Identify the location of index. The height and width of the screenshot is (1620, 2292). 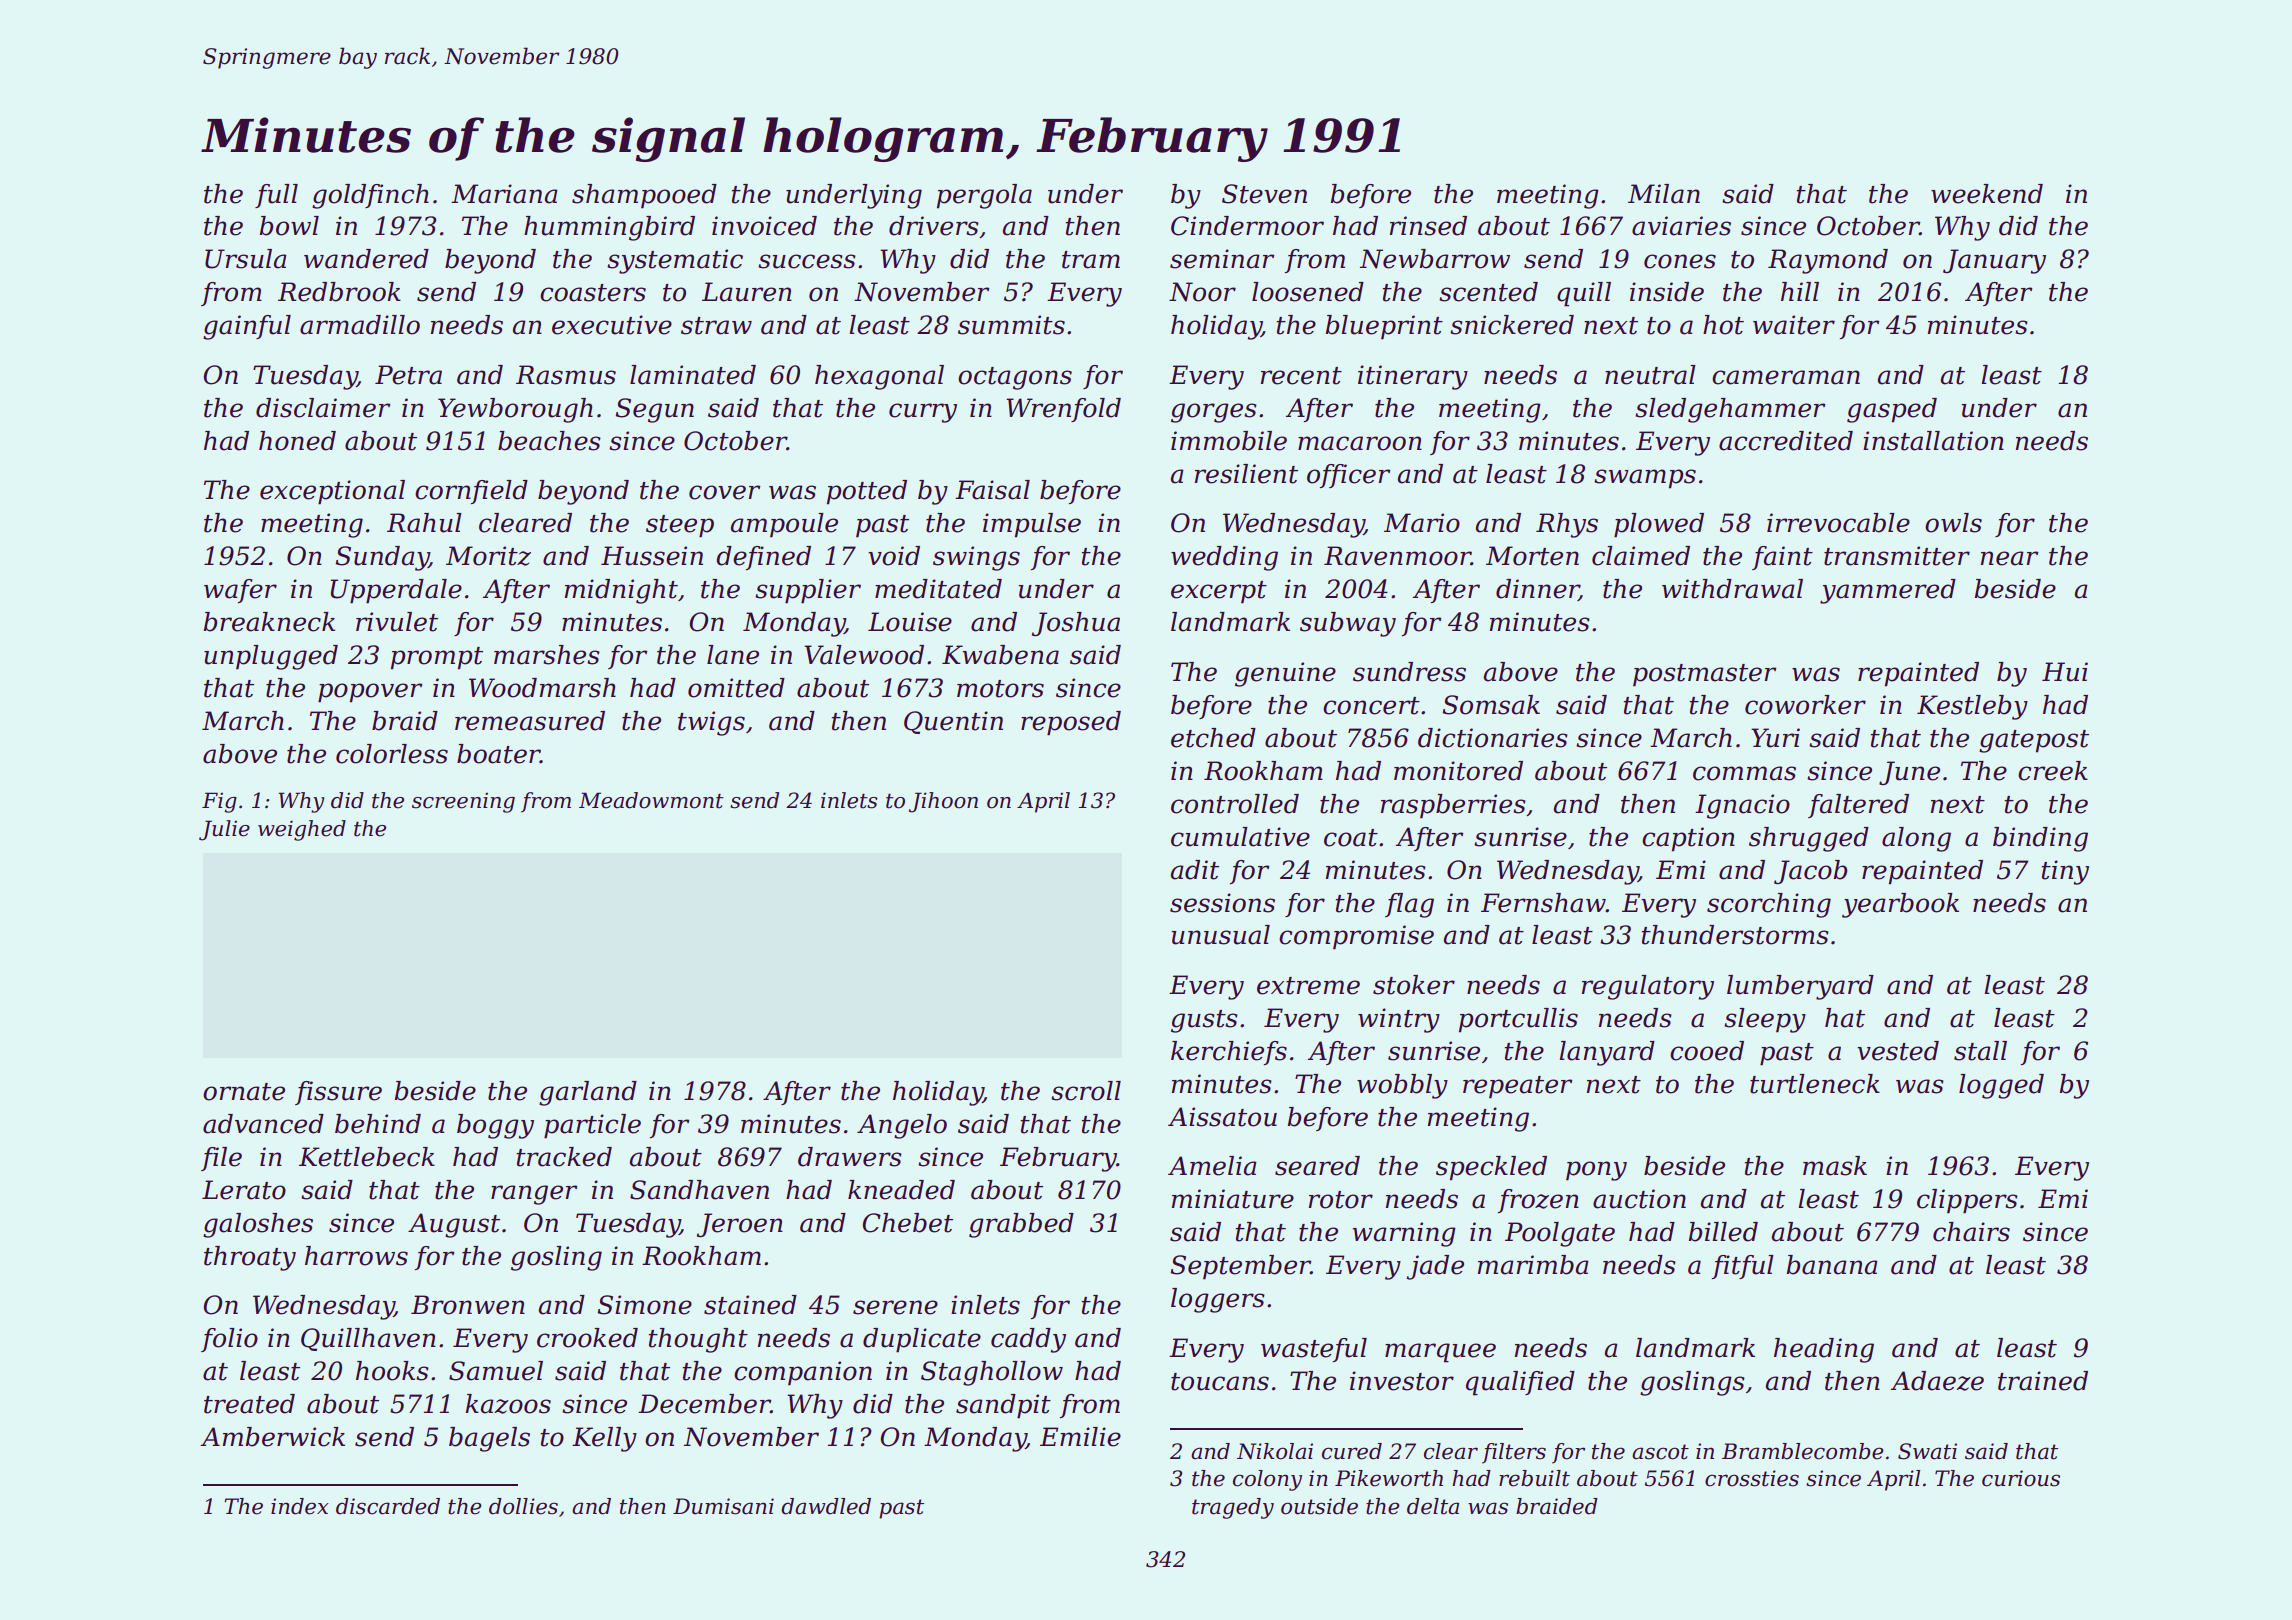
(300, 1506).
